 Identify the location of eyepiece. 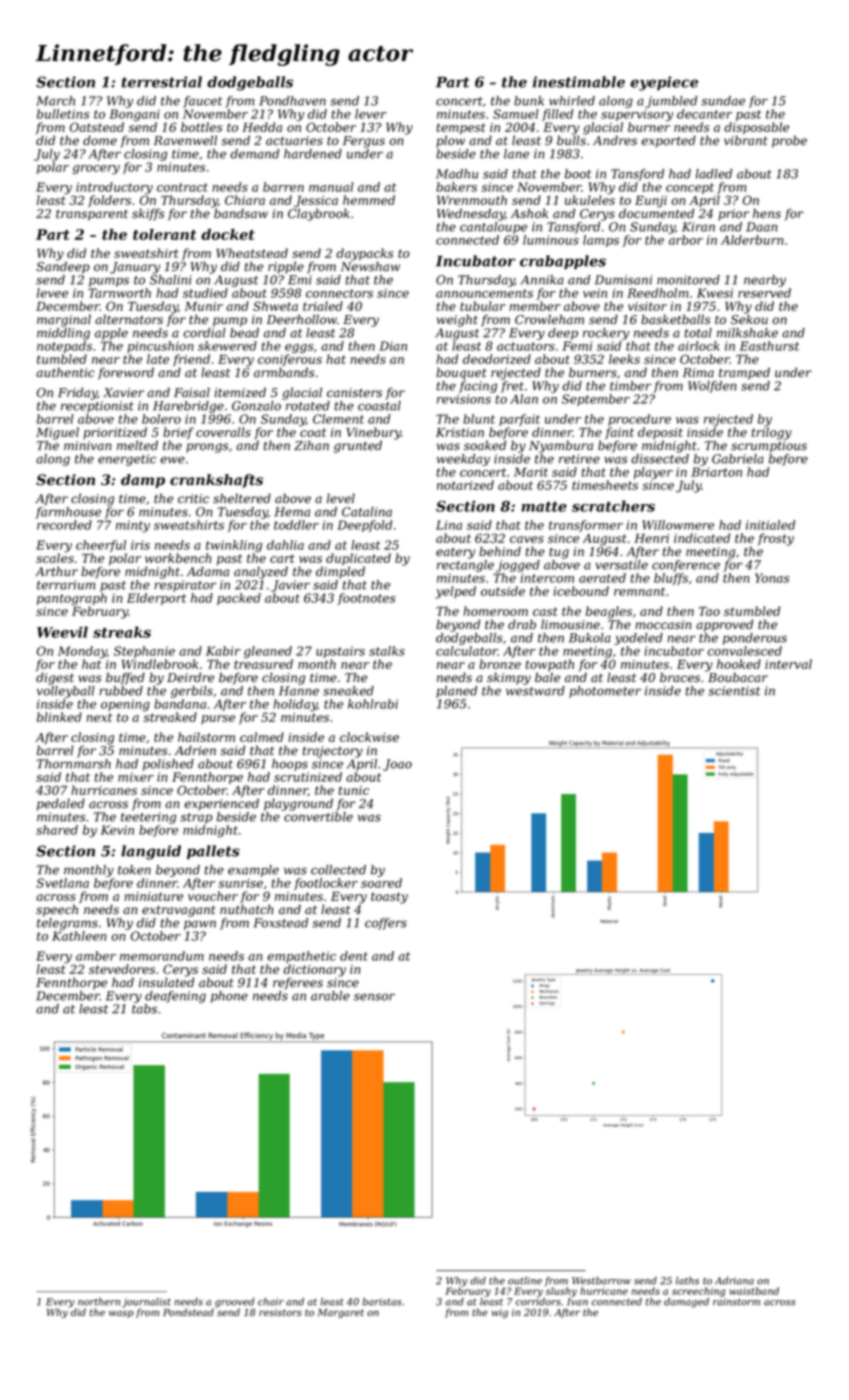
(664, 83).
